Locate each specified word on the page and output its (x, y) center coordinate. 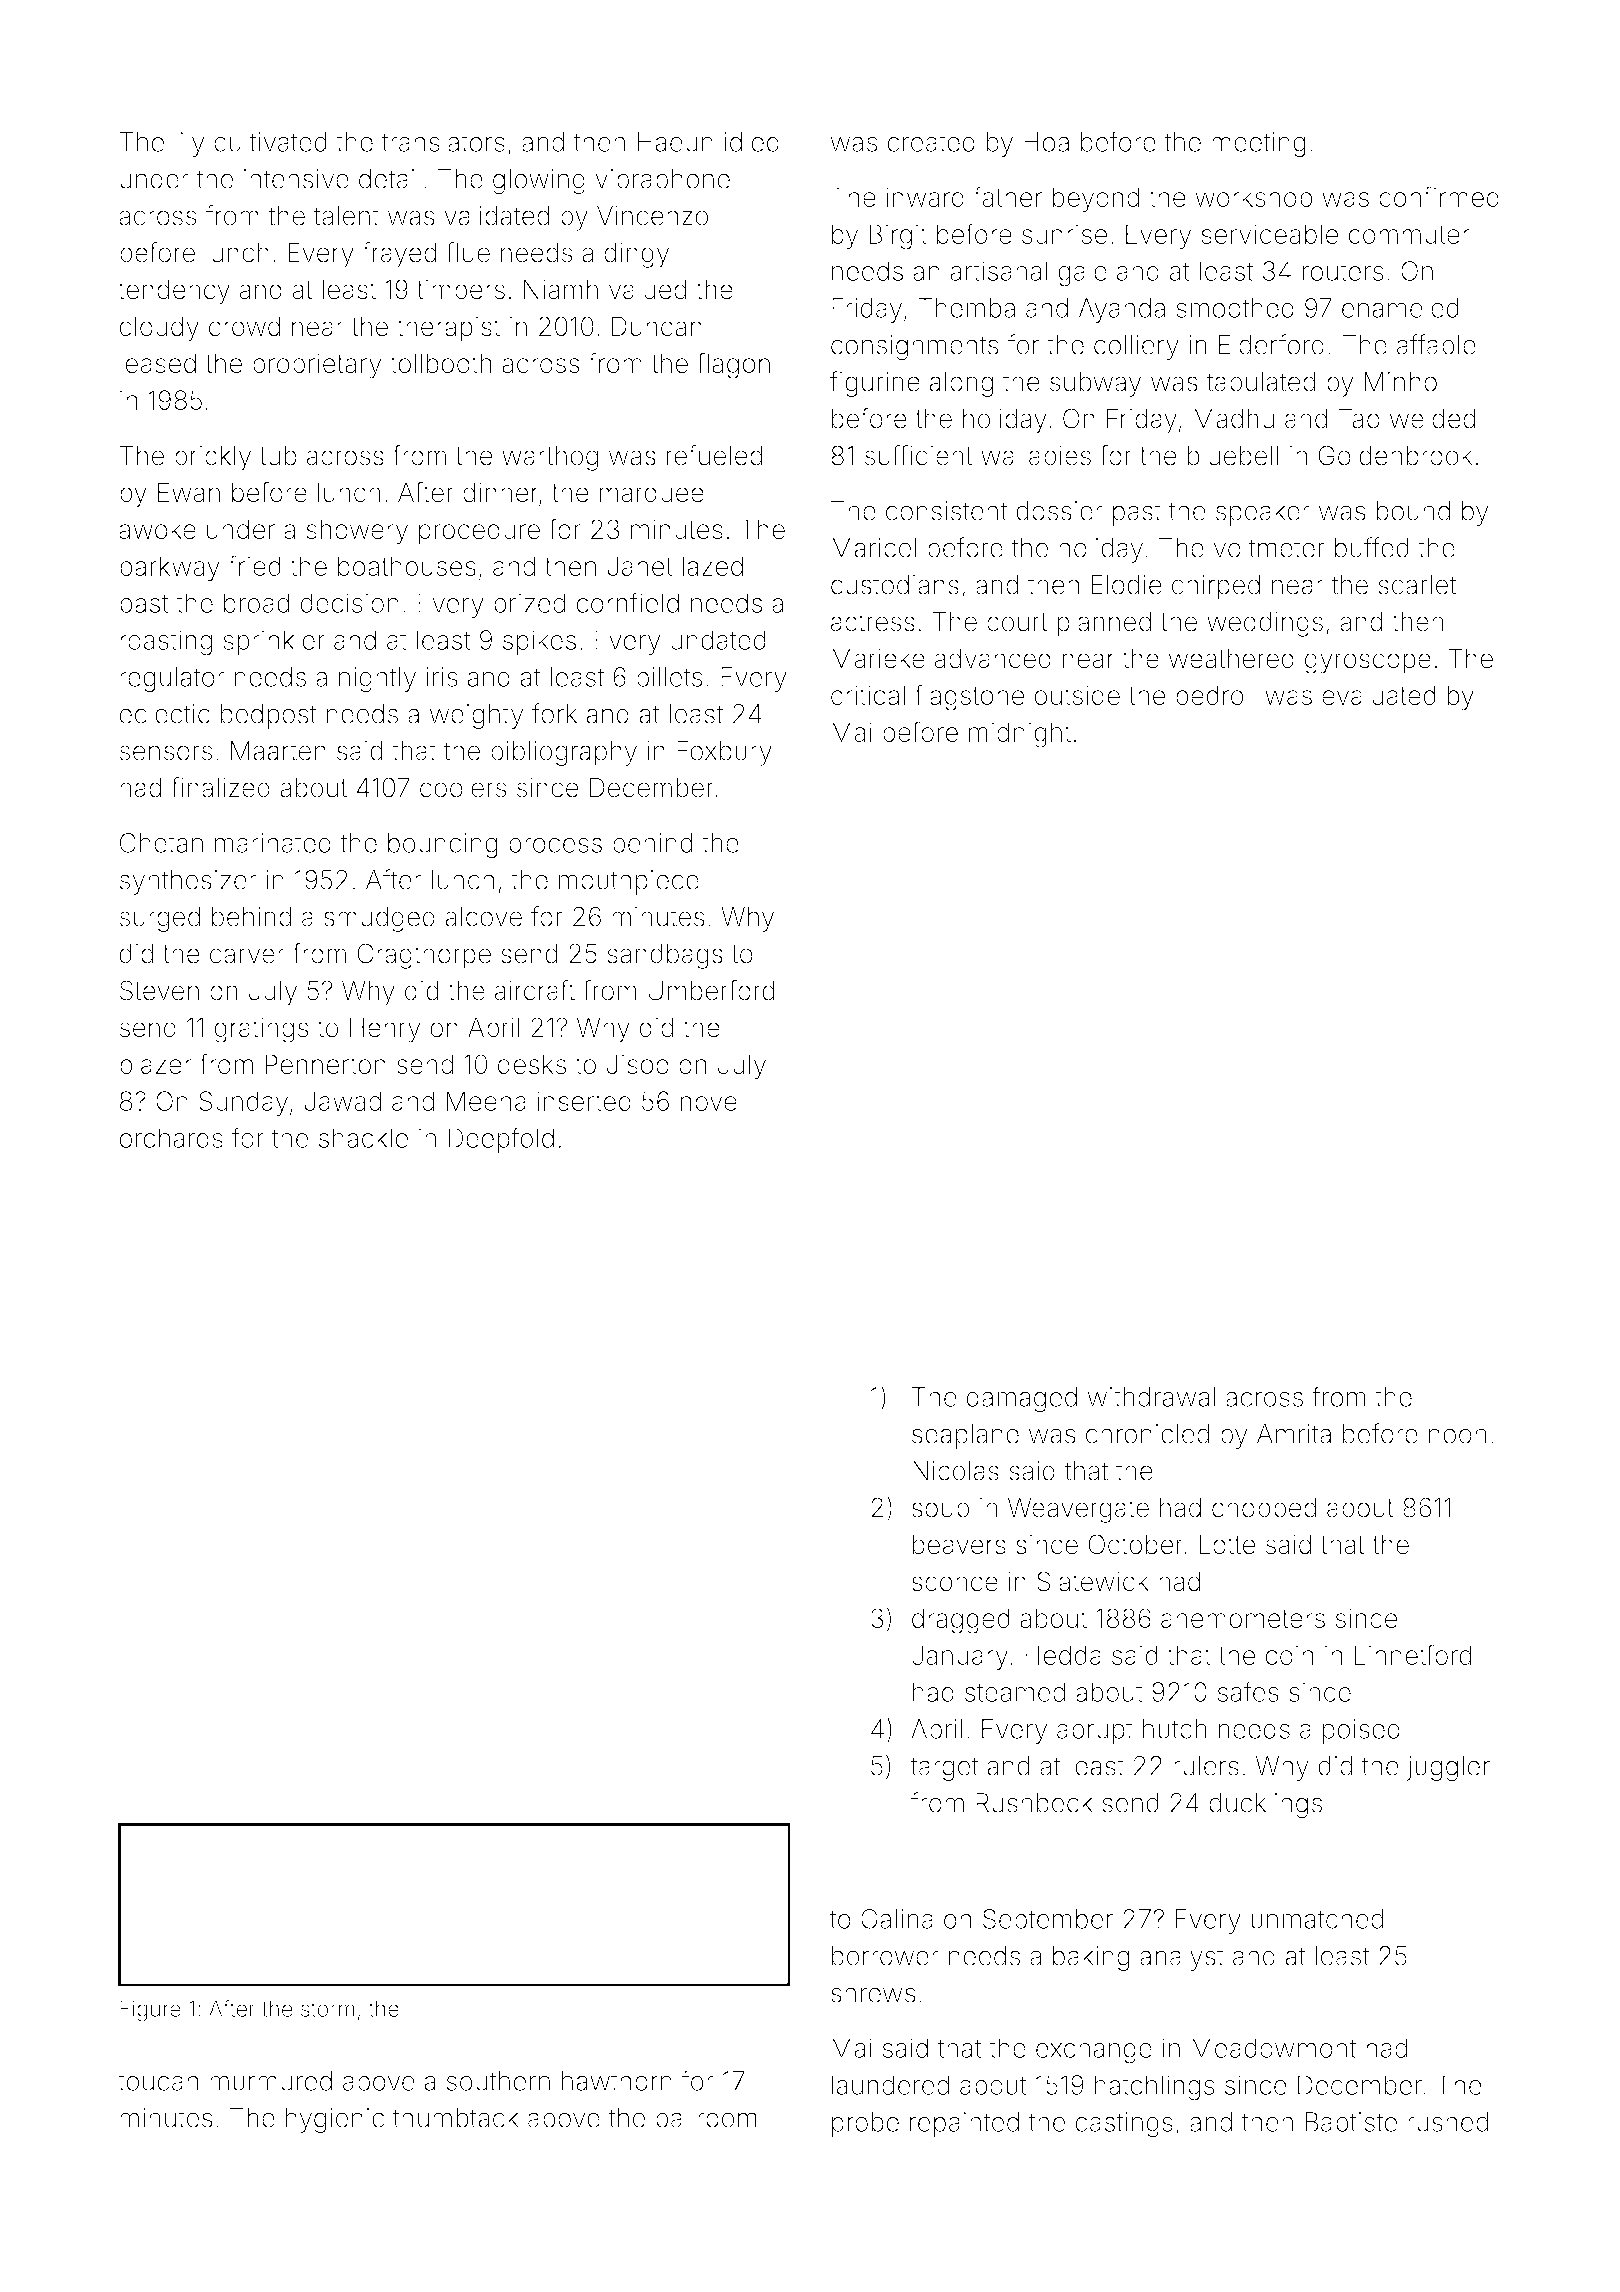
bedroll (1215, 695)
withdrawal (1151, 1397)
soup (940, 1512)
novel (711, 1101)
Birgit (898, 237)
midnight (1020, 735)
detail (389, 179)
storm (327, 2009)
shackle (363, 1138)
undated (718, 640)
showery (357, 532)
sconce (955, 1584)
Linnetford (1413, 1654)
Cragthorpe (424, 956)
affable (1436, 344)
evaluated (1379, 695)
